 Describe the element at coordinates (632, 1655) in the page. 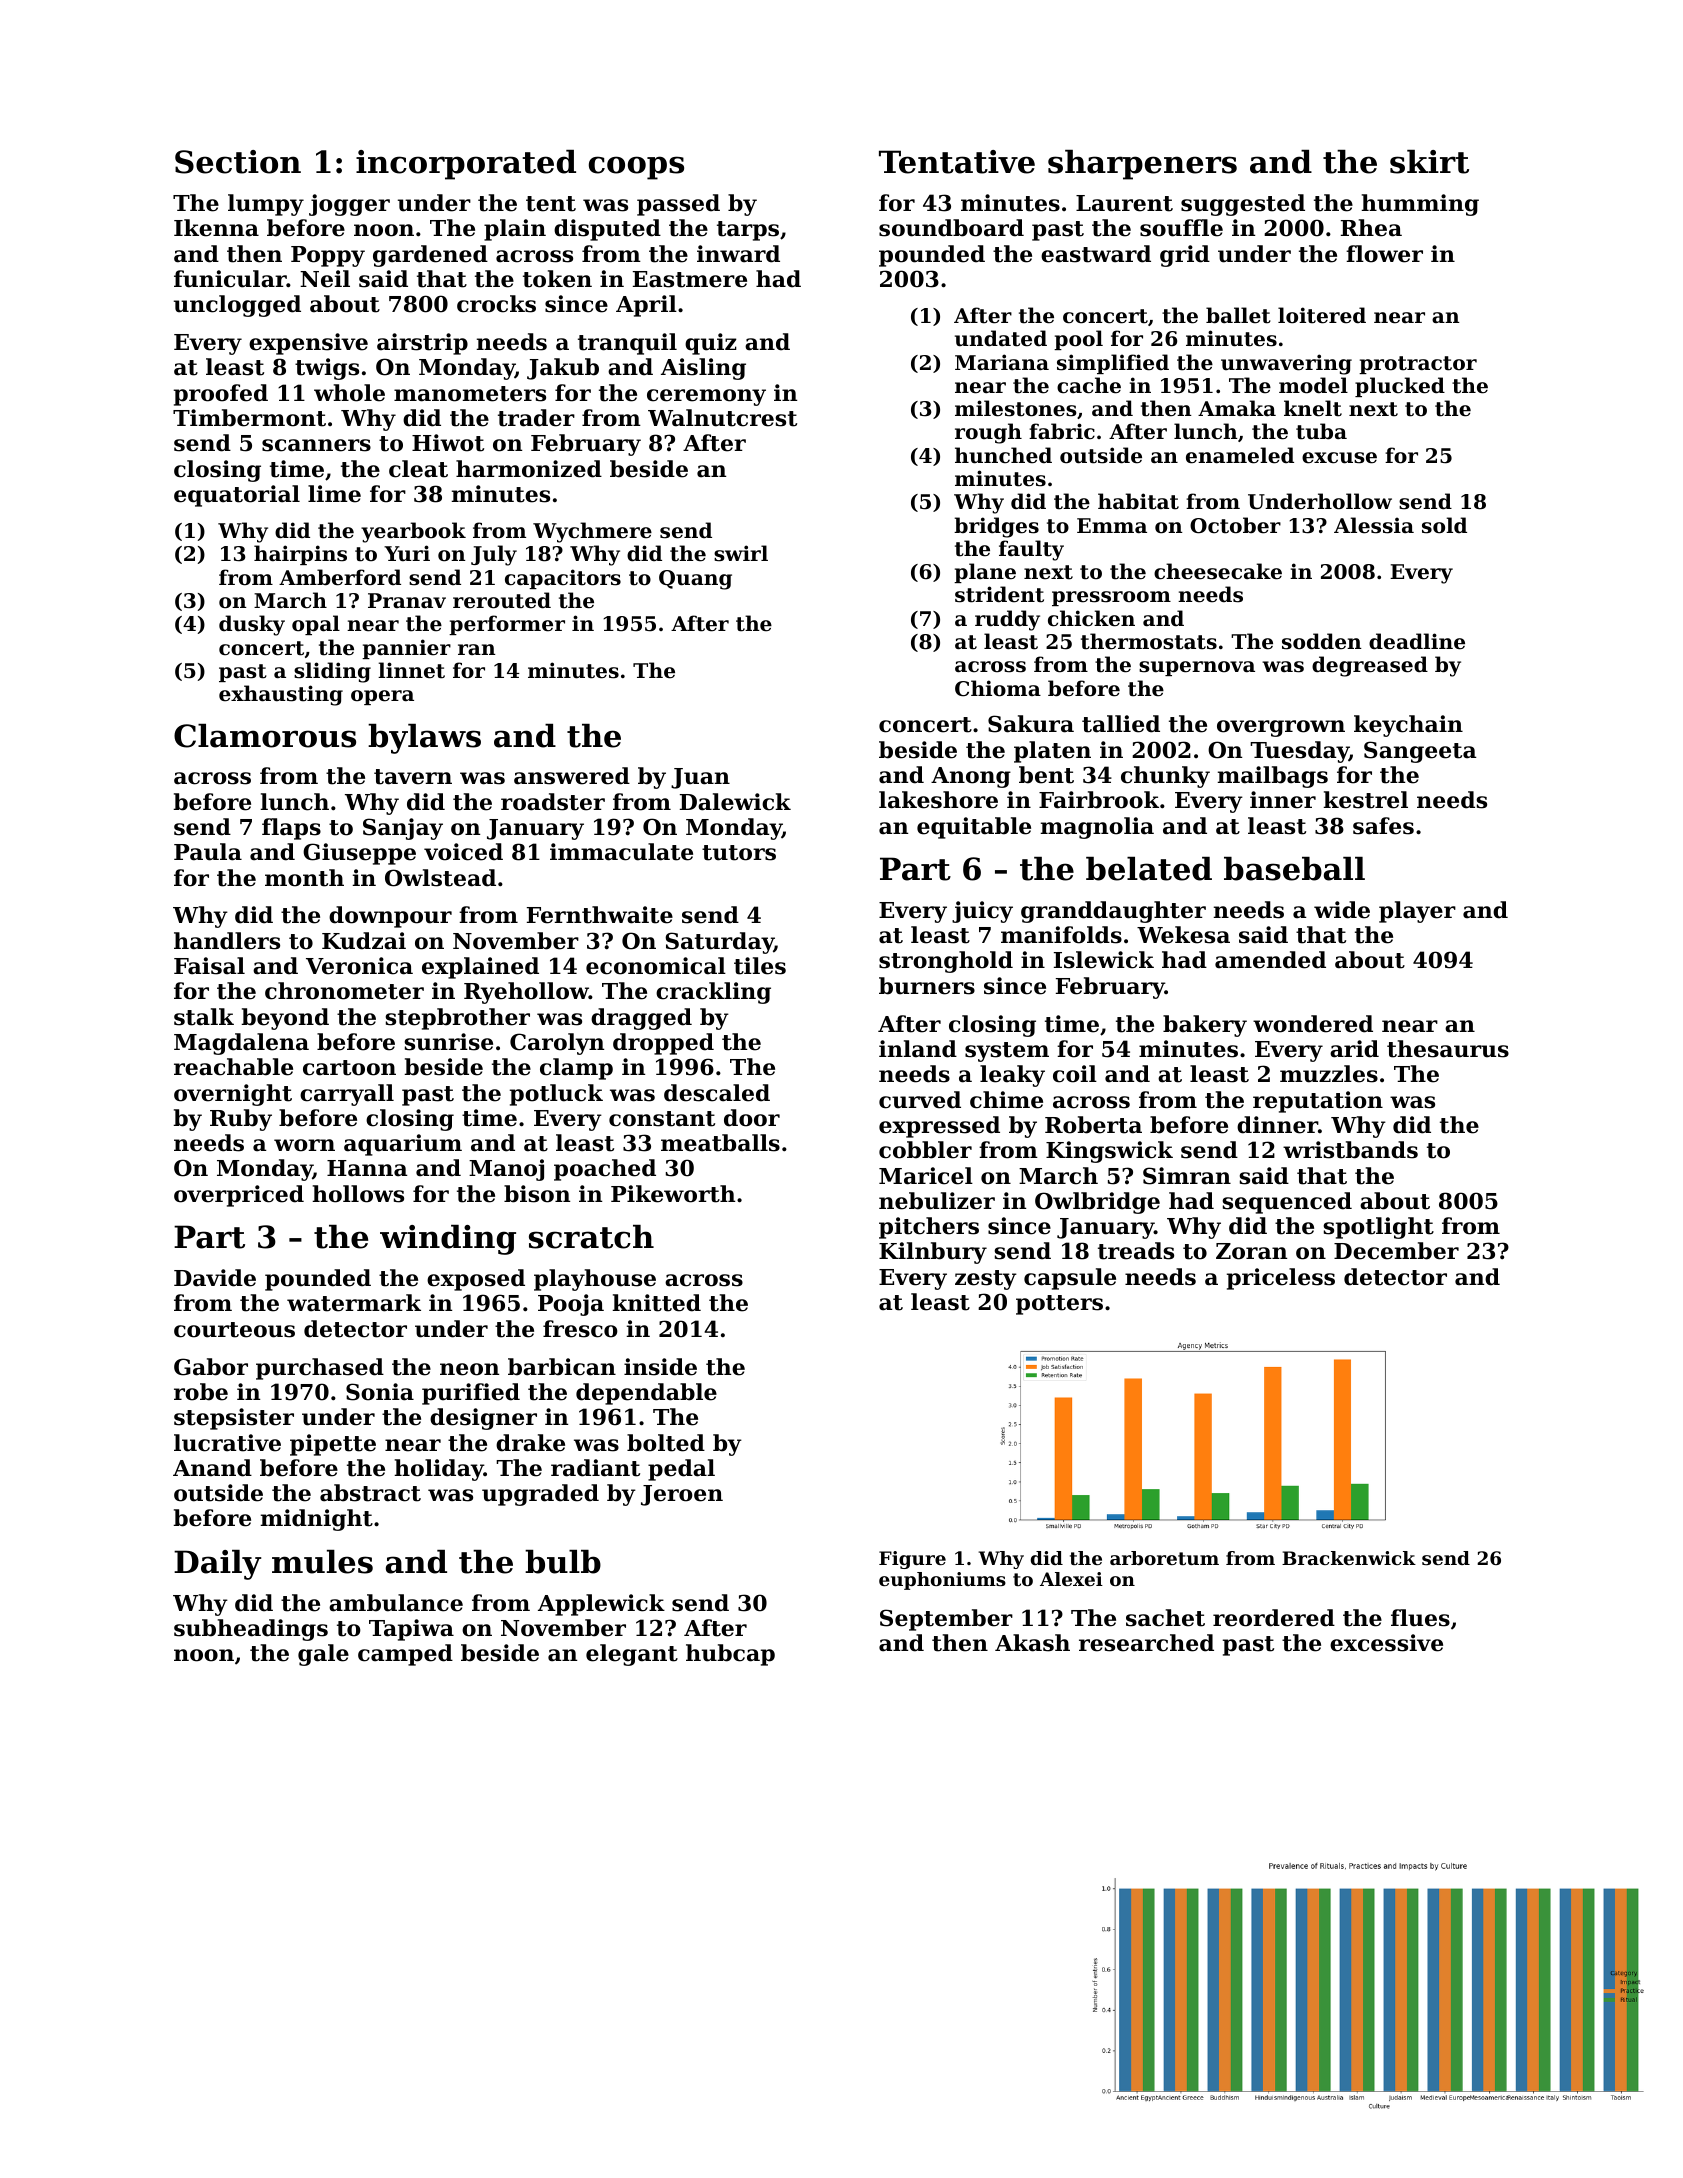

I see `elegant` at that location.
